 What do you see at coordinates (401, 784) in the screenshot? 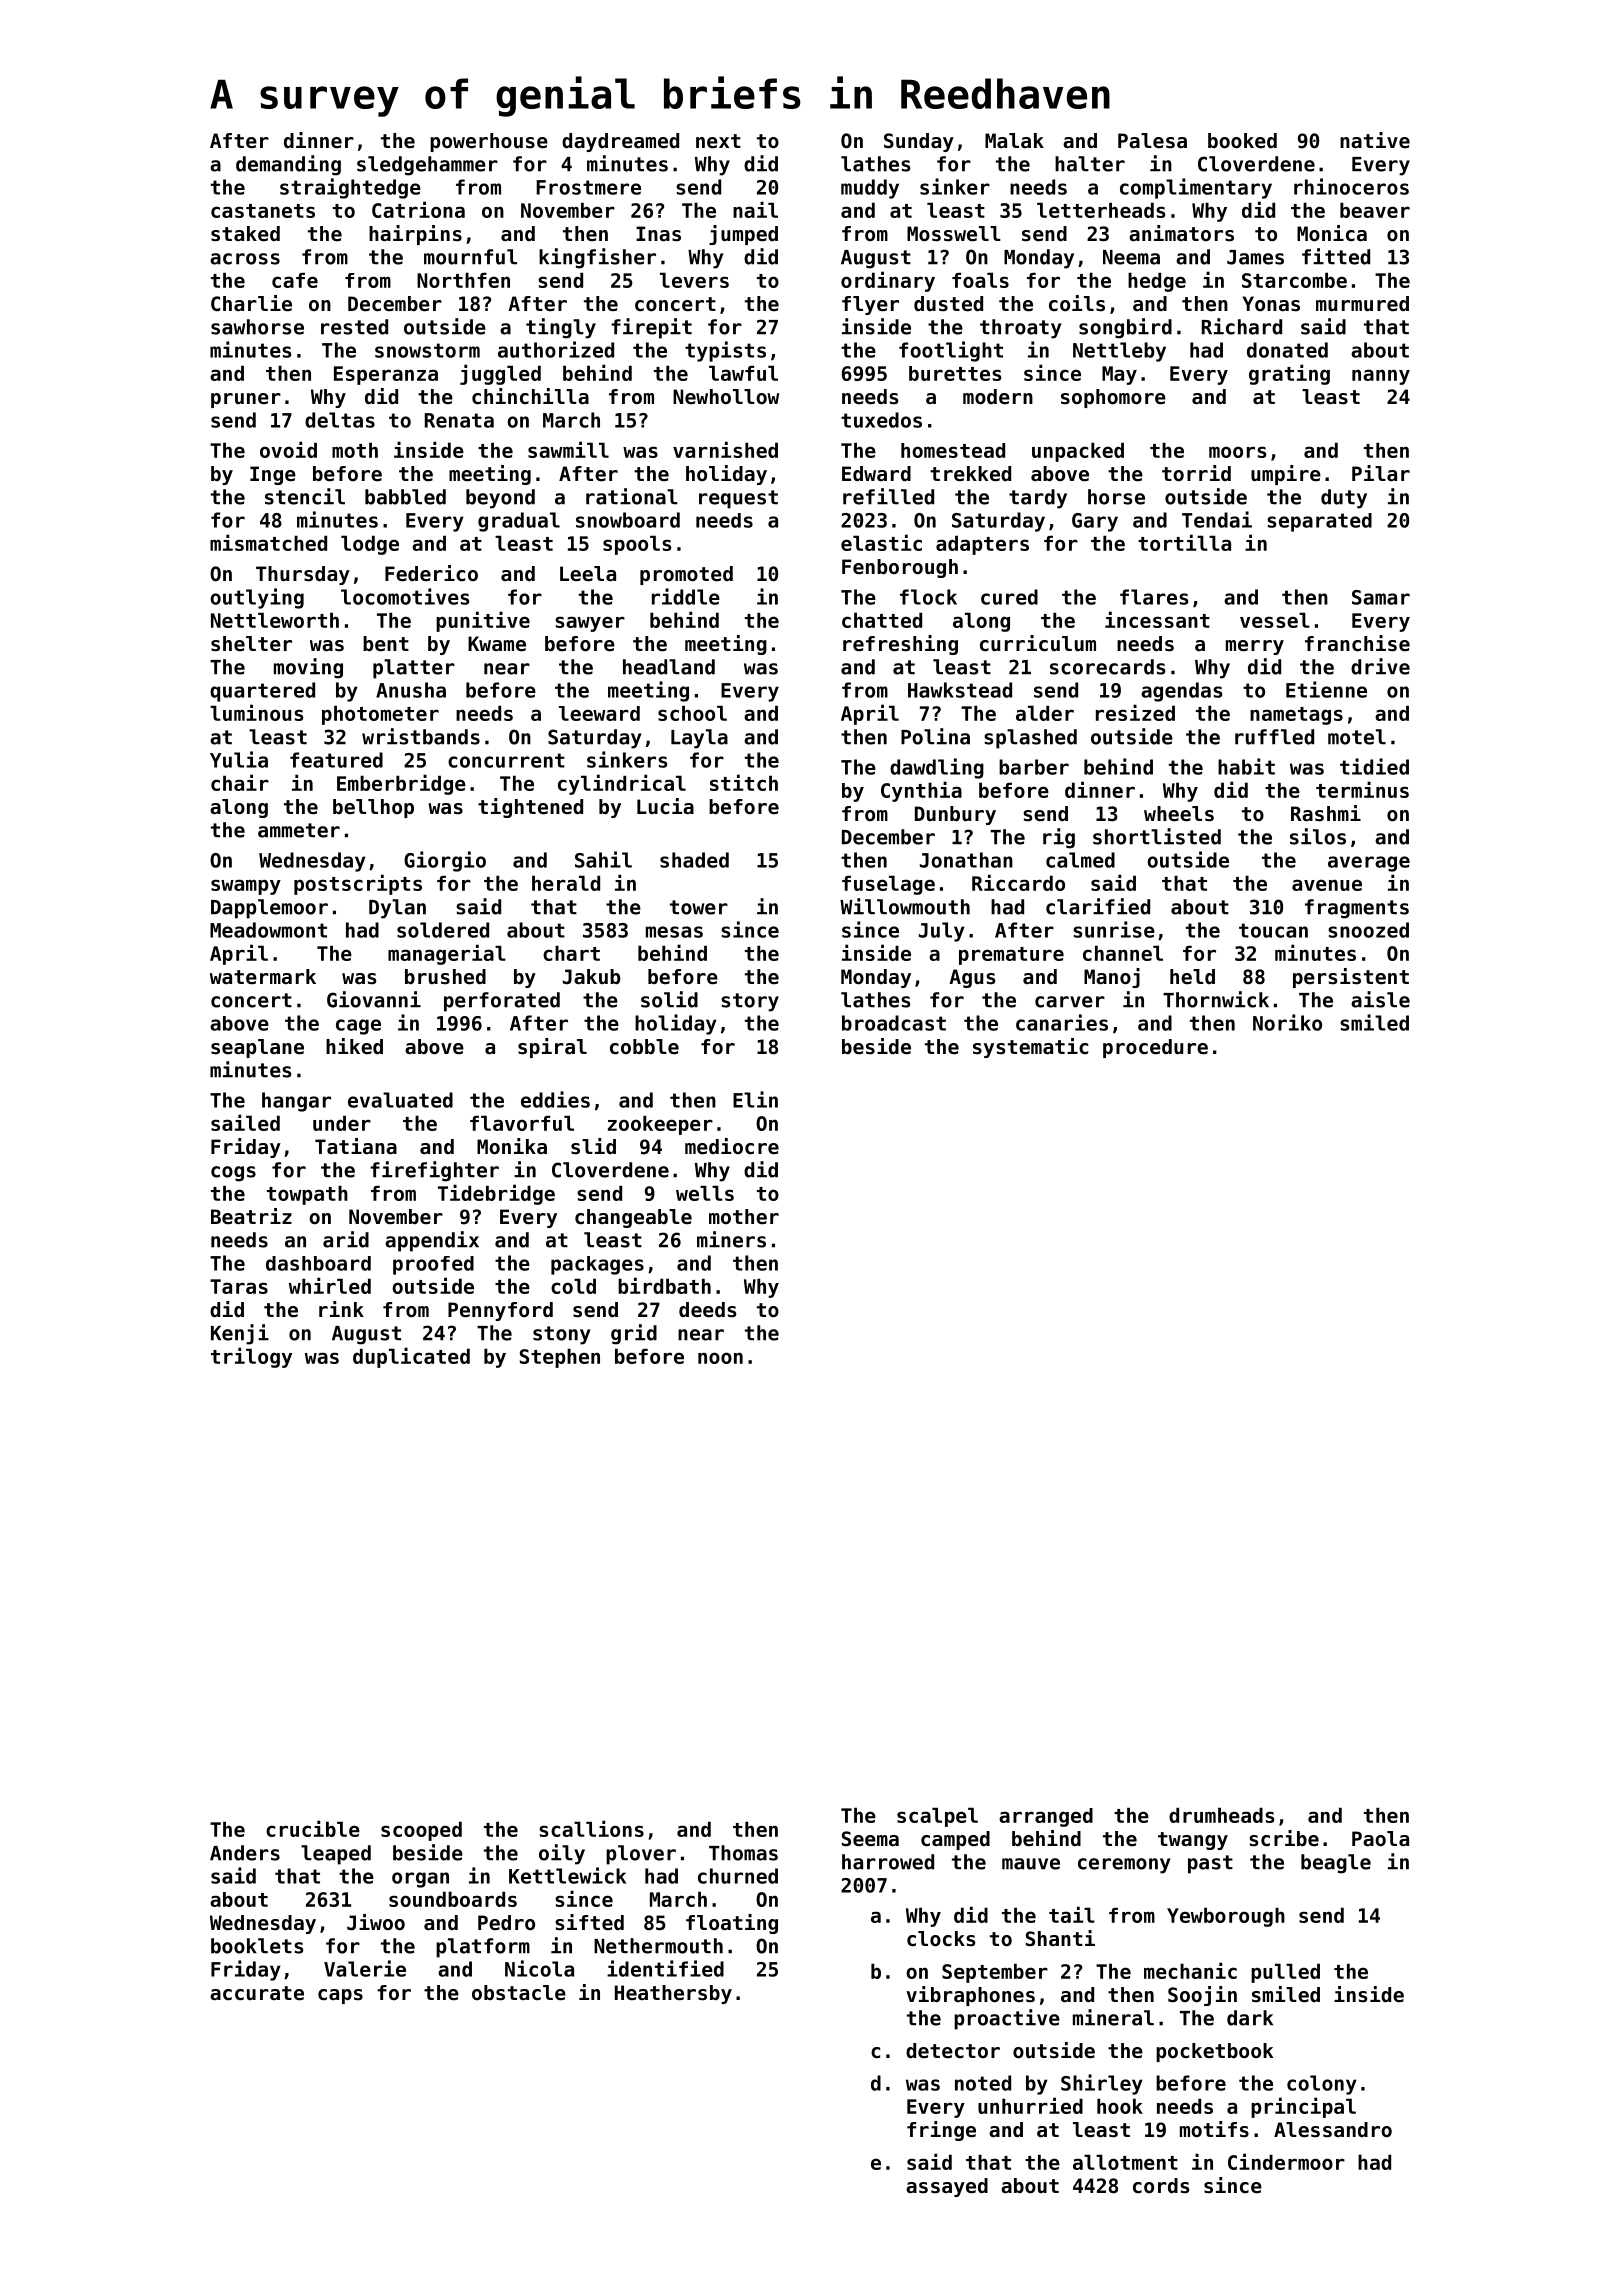
I see `Emberbridge` at bounding box center [401, 784].
